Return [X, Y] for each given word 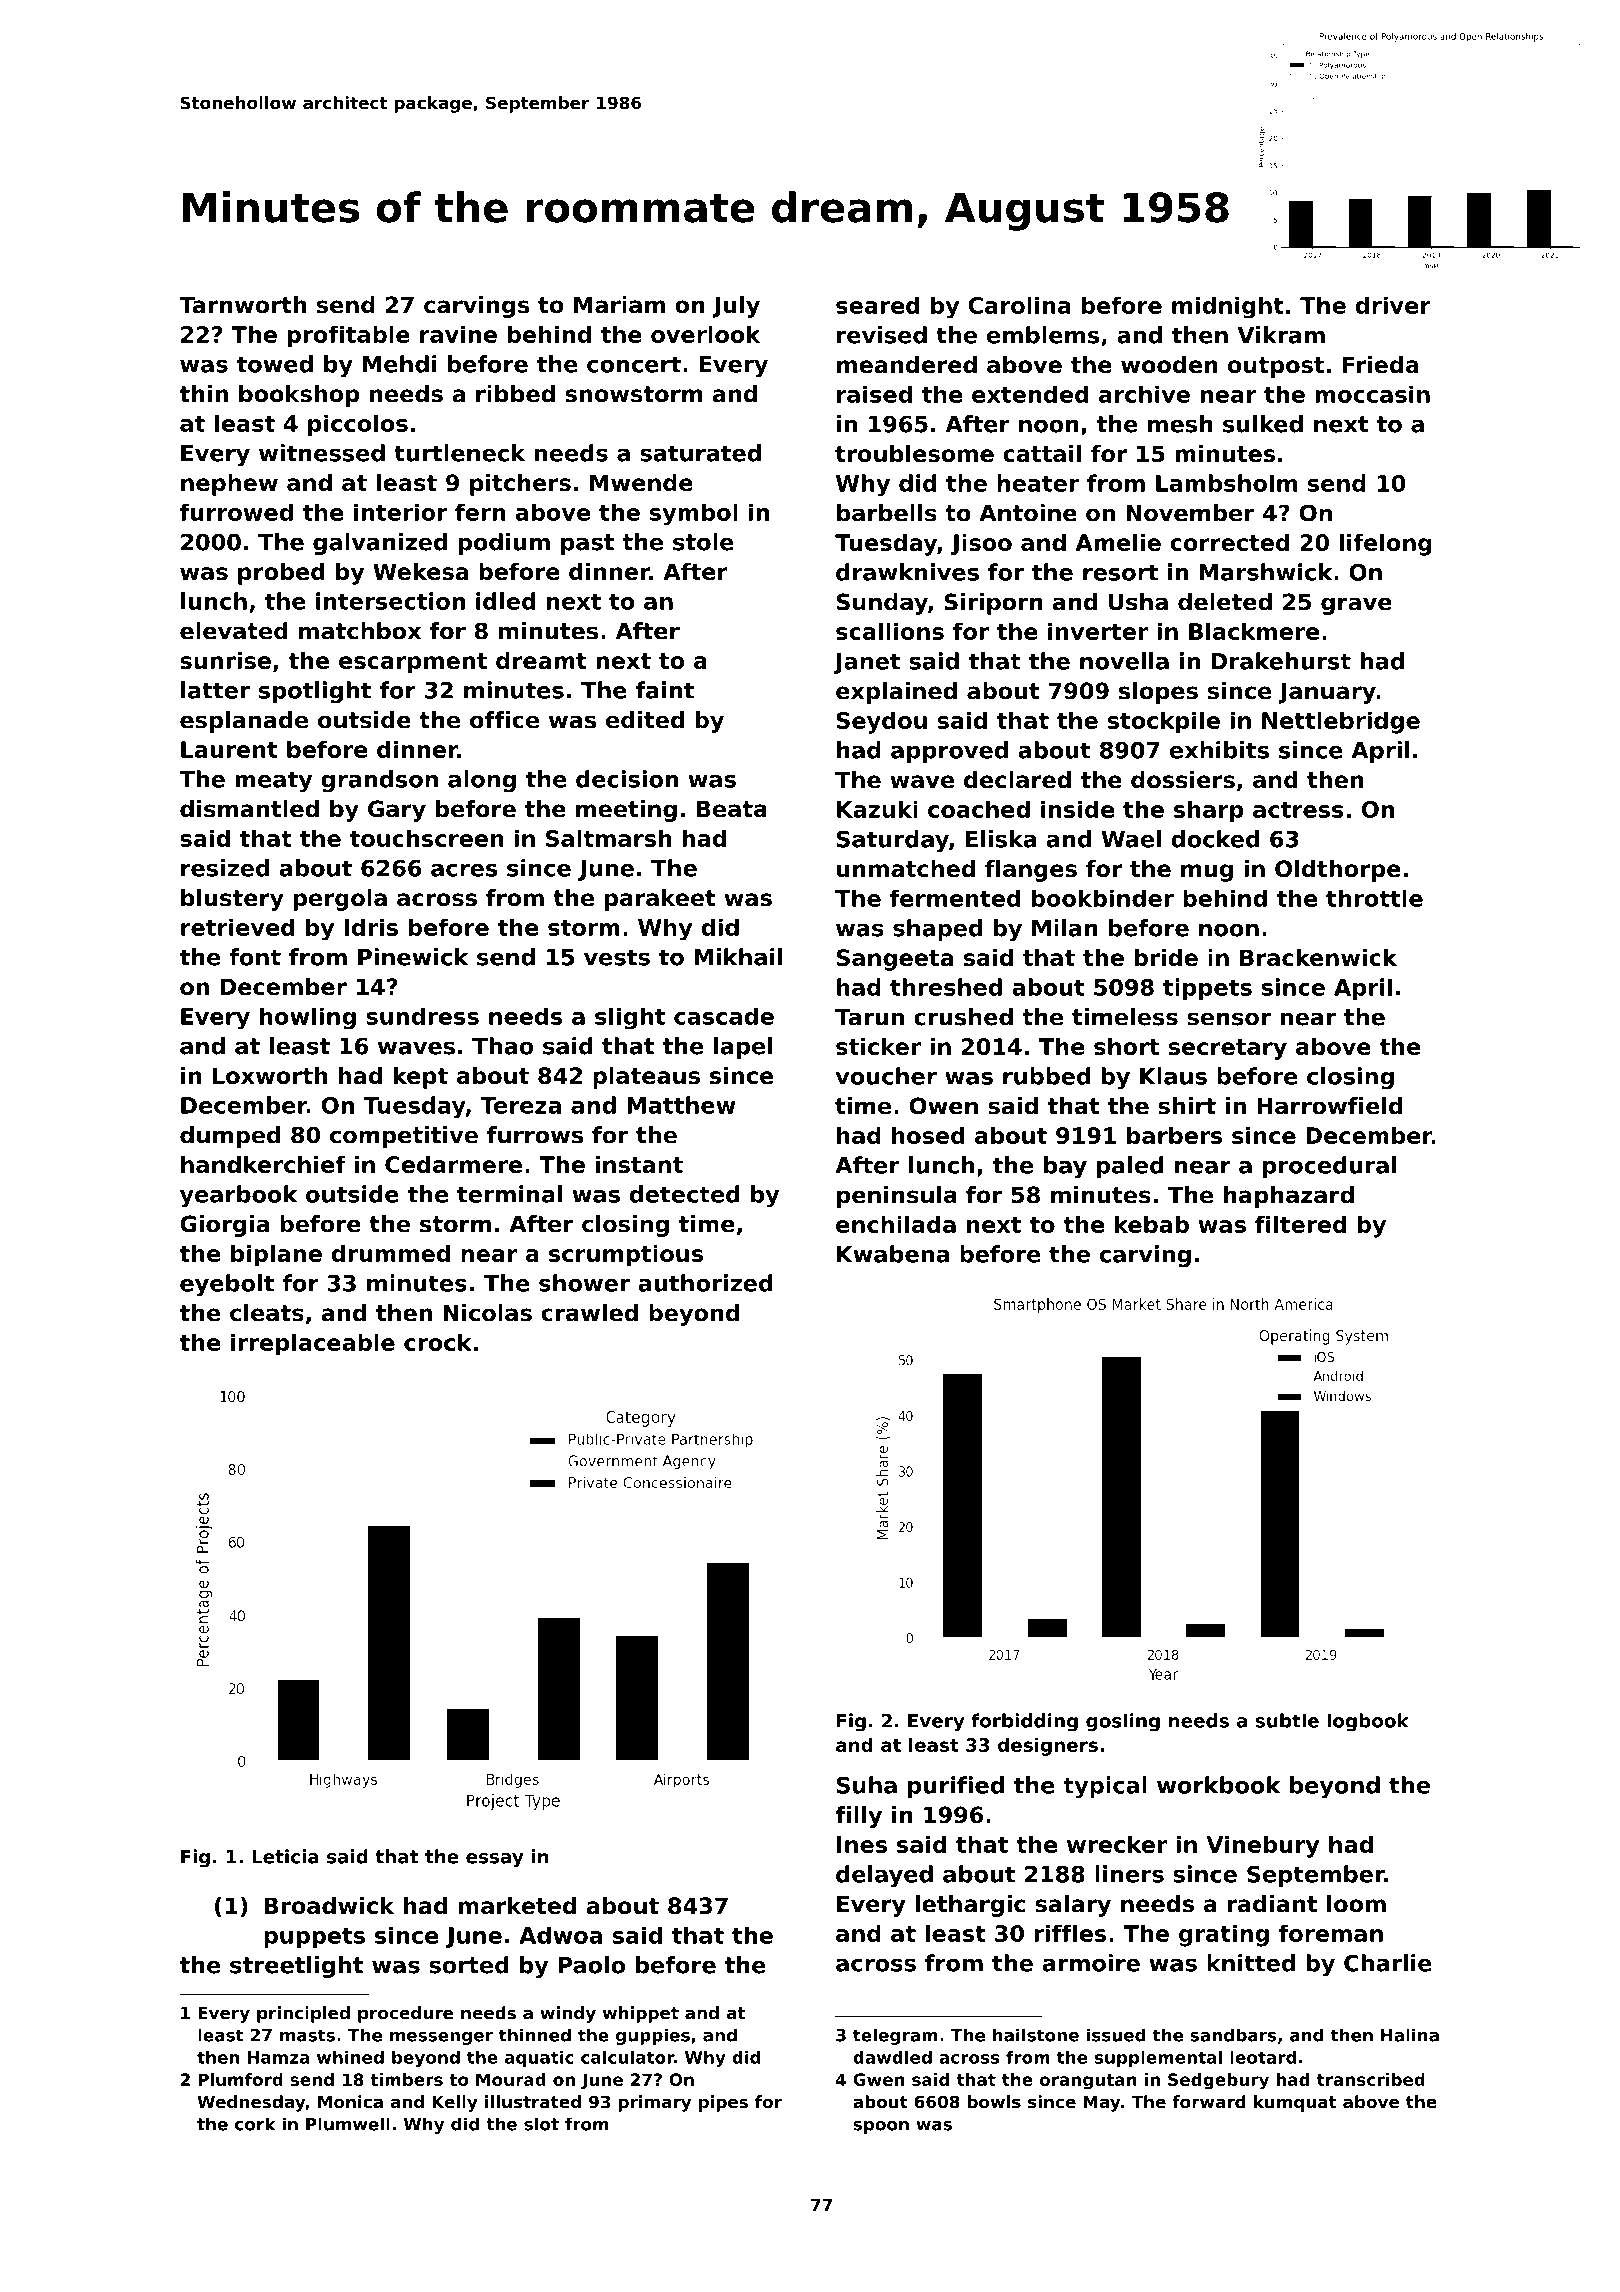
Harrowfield [1330, 1106]
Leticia [285, 1856]
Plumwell [348, 2124]
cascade [724, 1016]
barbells [887, 513]
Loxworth [270, 1075]
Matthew [681, 1105]
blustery [232, 899]
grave [1356, 606]
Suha [867, 1785]
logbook [1368, 1722]
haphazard [1289, 1197]
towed [274, 364]
